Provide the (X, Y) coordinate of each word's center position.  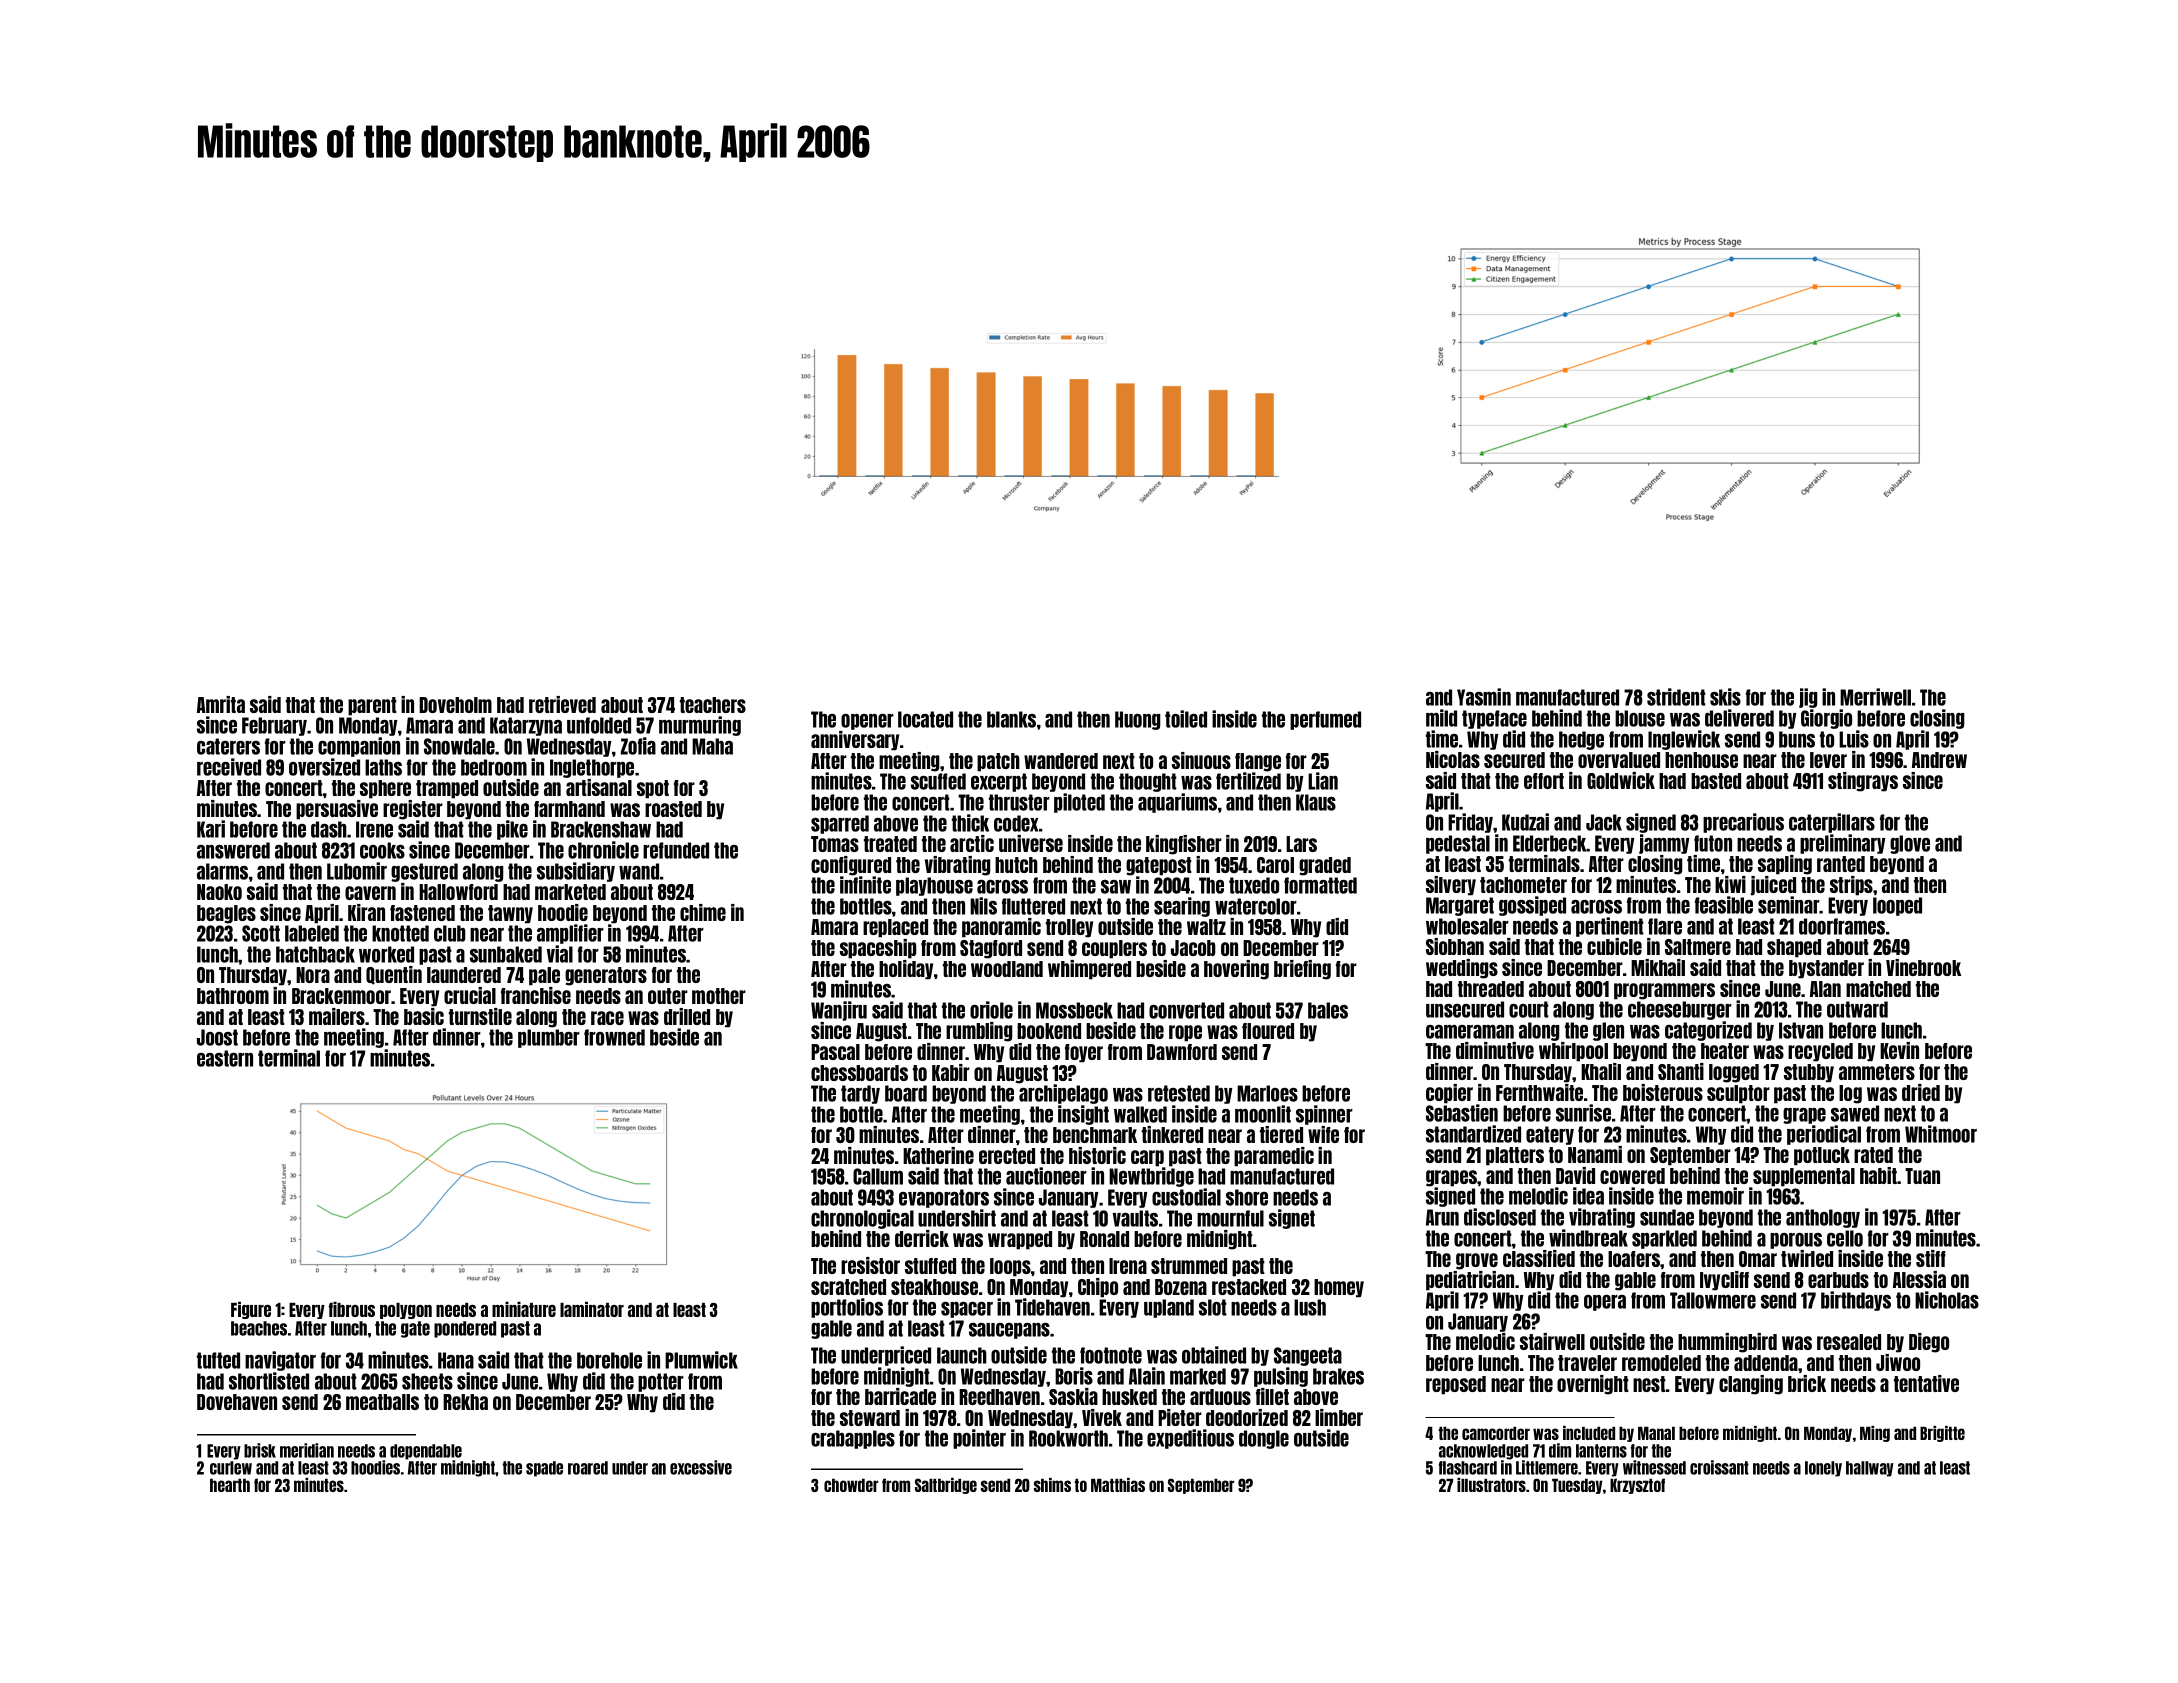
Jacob (1193, 948)
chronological (862, 1219)
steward (870, 1418)
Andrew (1939, 760)
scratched (848, 1287)
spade (544, 1469)
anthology (1823, 1218)
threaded (1491, 989)
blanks (1011, 719)
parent (372, 706)
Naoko (219, 892)
